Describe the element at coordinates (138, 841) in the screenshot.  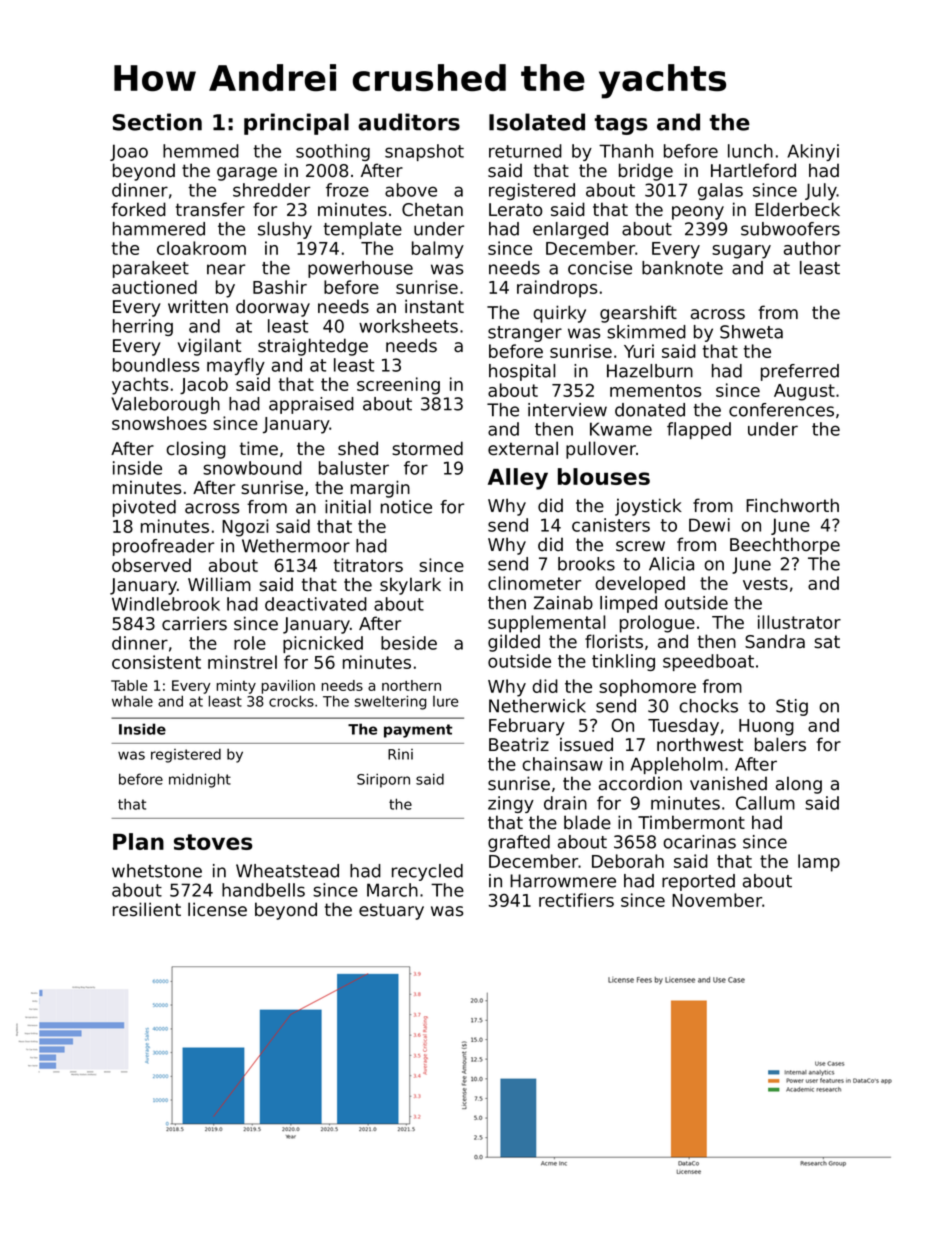
I see `Plan` at that location.
